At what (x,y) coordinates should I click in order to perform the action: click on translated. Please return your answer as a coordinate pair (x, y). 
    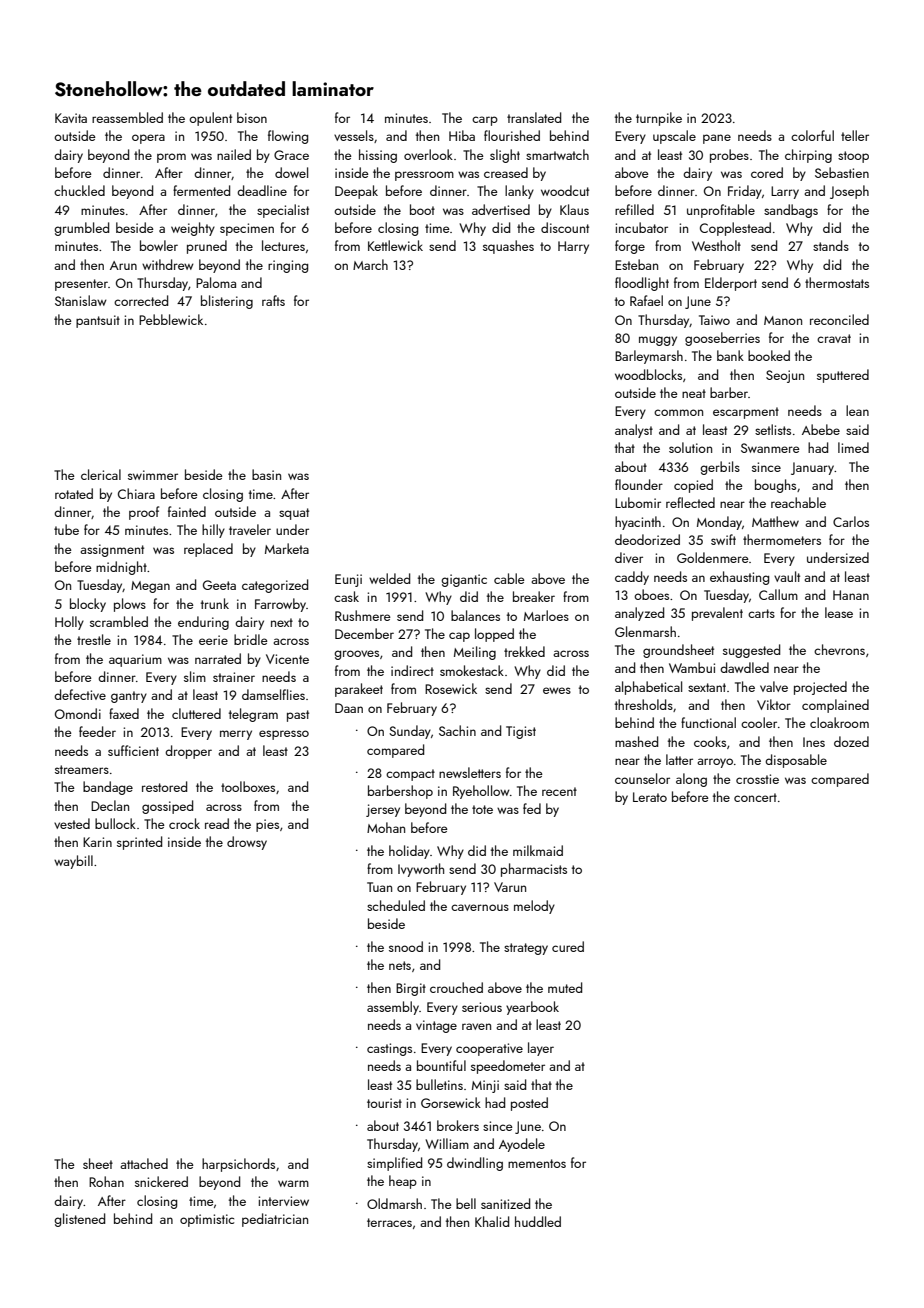
    Looking at the image, I should click on (534, 117).
